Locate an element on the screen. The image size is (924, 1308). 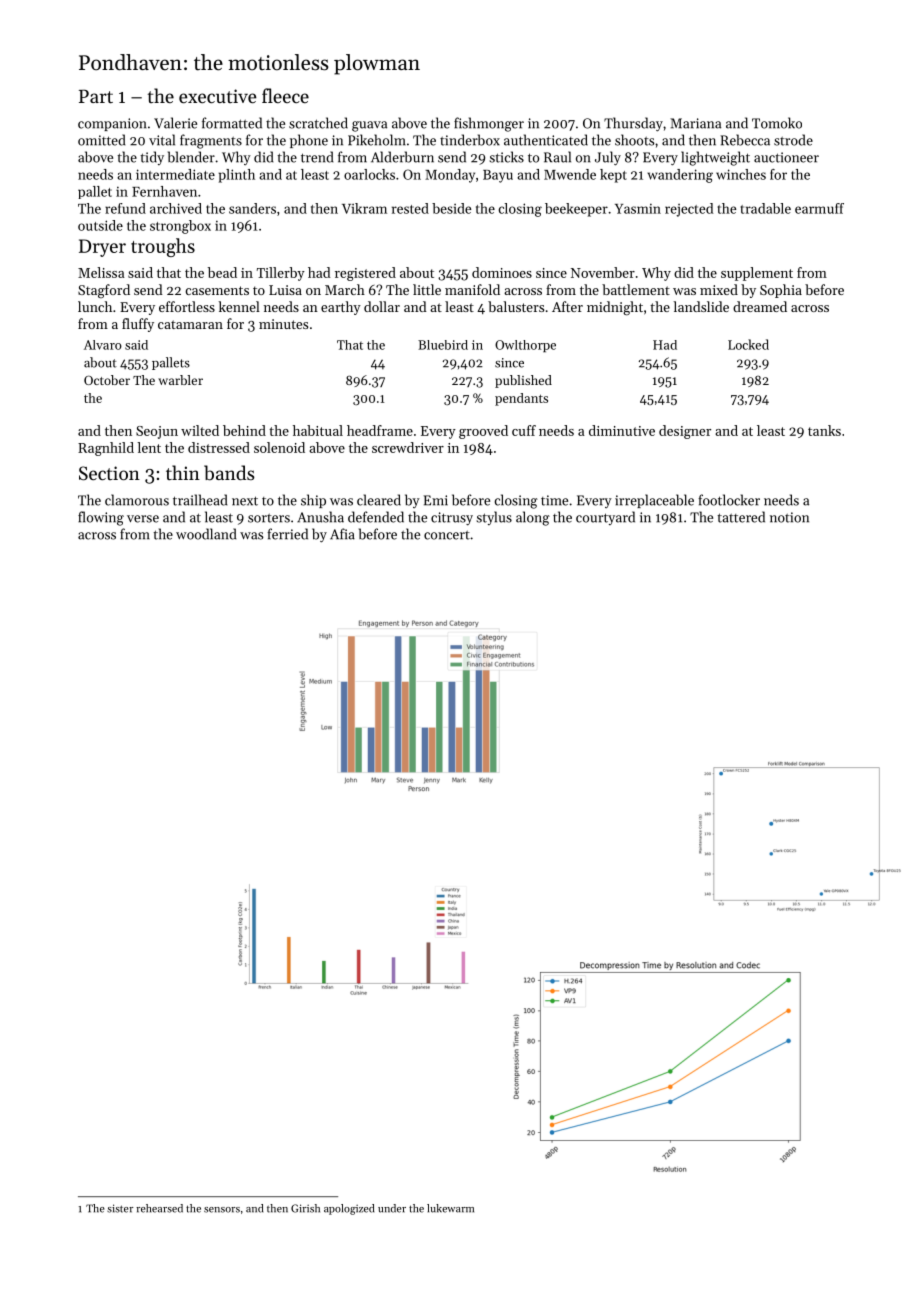
Girish is located at coordinates (305, 1208).
